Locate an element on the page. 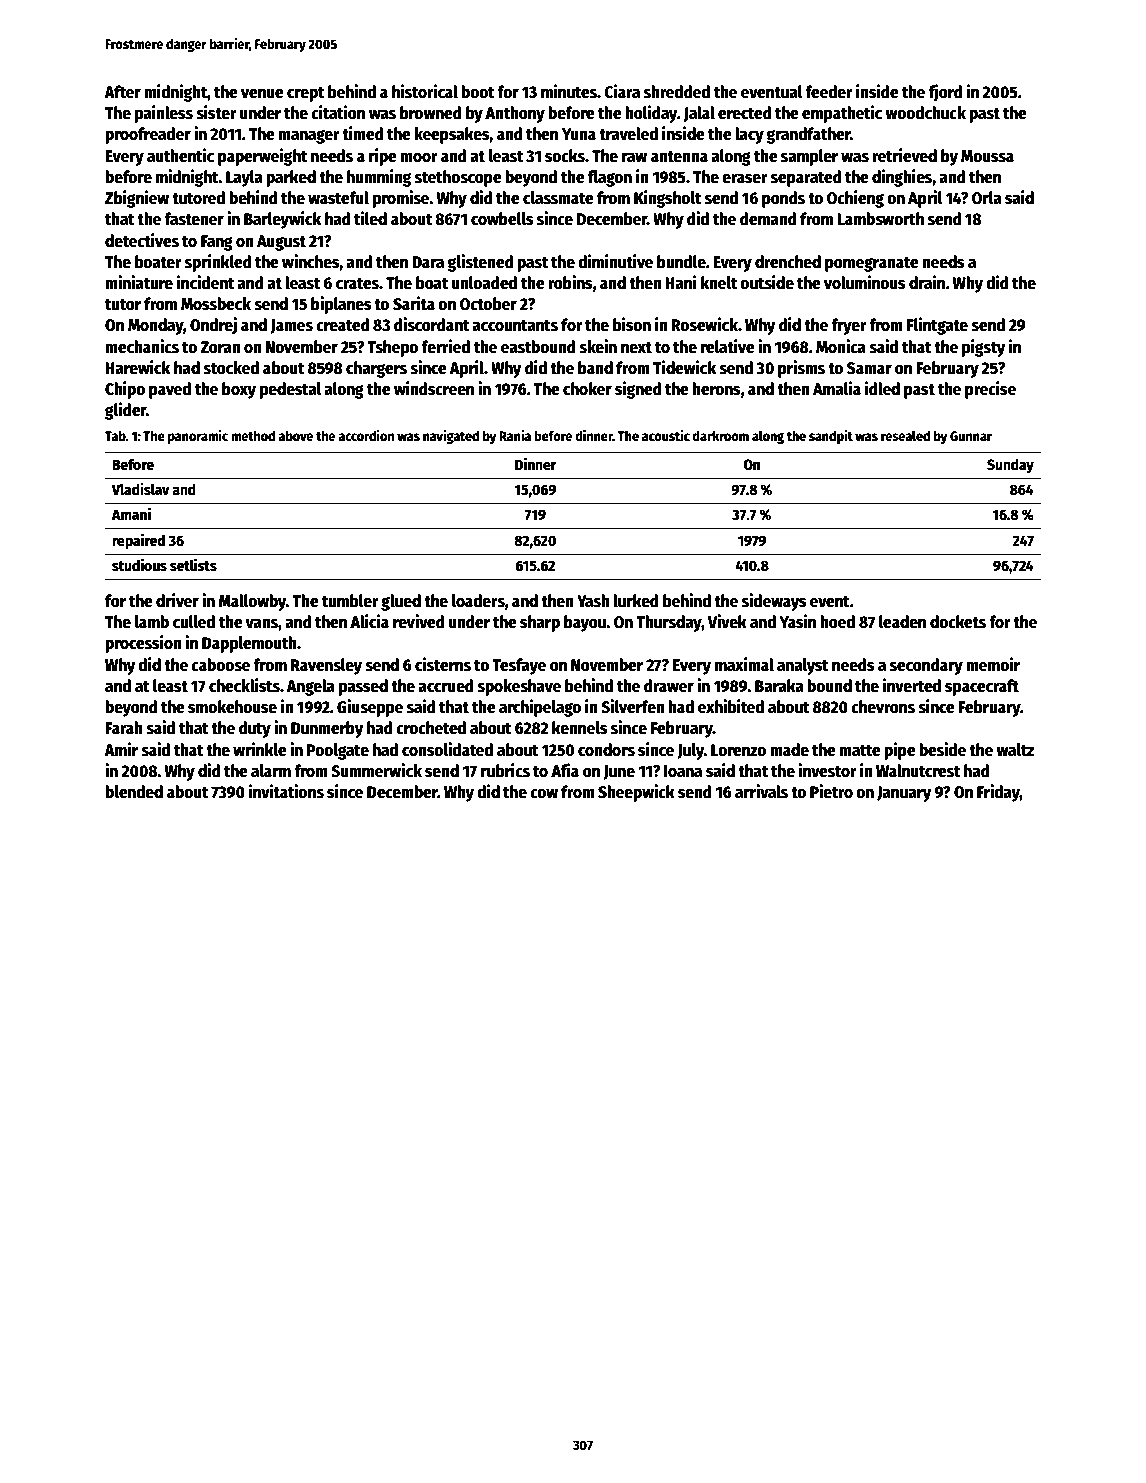 The image size is (1146, 1483). Flintgate is located at coordinates (937, 326).
